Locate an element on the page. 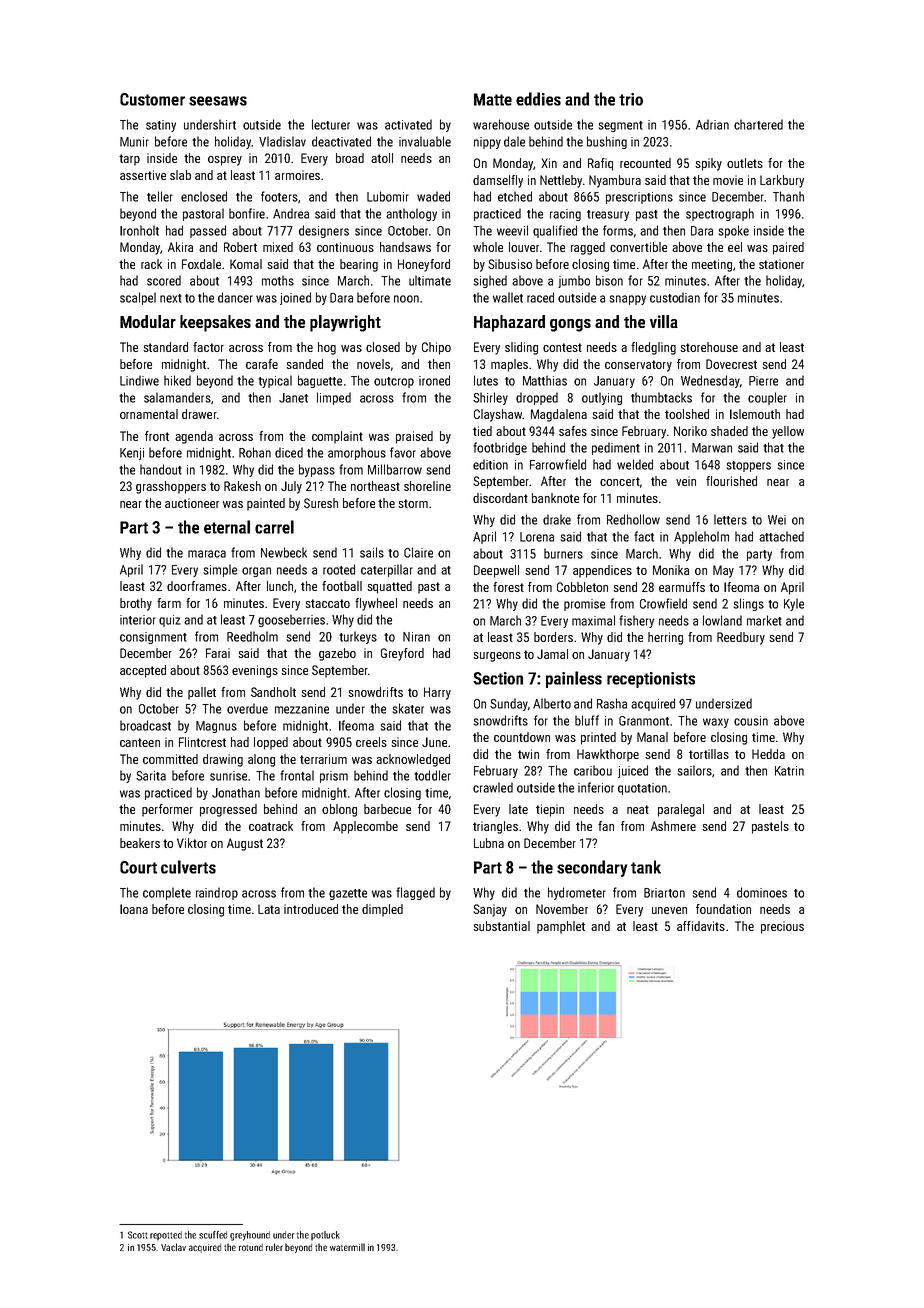 This page has width=924, height=1308. Matte is located at coordinates (493, 99).
